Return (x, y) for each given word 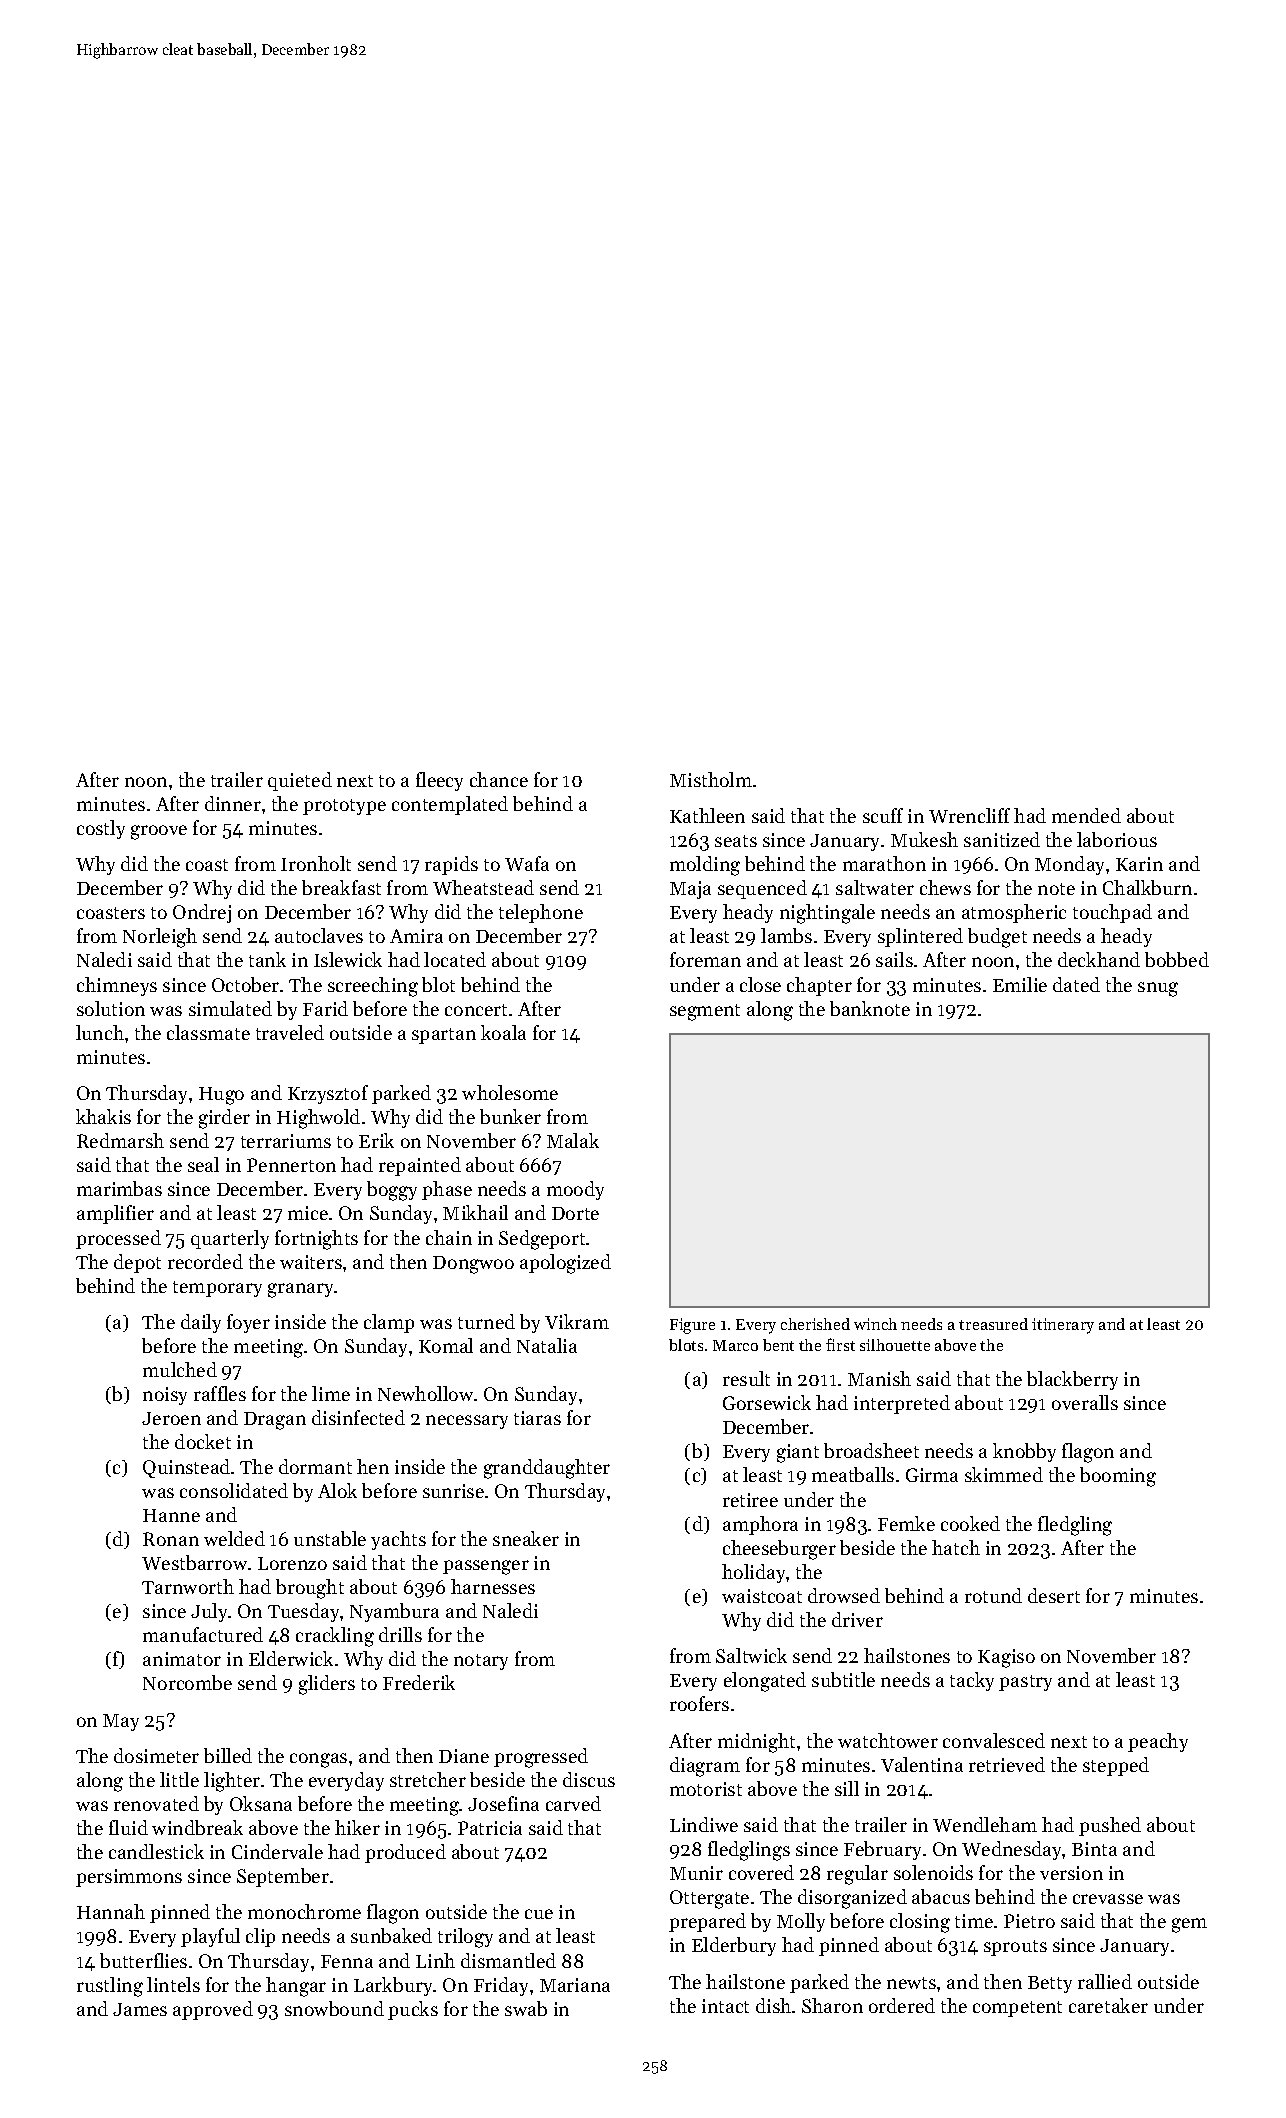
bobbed (1177, 959)
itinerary (1063, 1326)
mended (1086, 815)
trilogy (465, 1938)
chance (499, 779)
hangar (296, 1987)
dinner (233, 803)
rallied (1105, 1981)
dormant (315, 1466)
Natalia (547, 1345)
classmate (208, 1032)
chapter (819, 986)
